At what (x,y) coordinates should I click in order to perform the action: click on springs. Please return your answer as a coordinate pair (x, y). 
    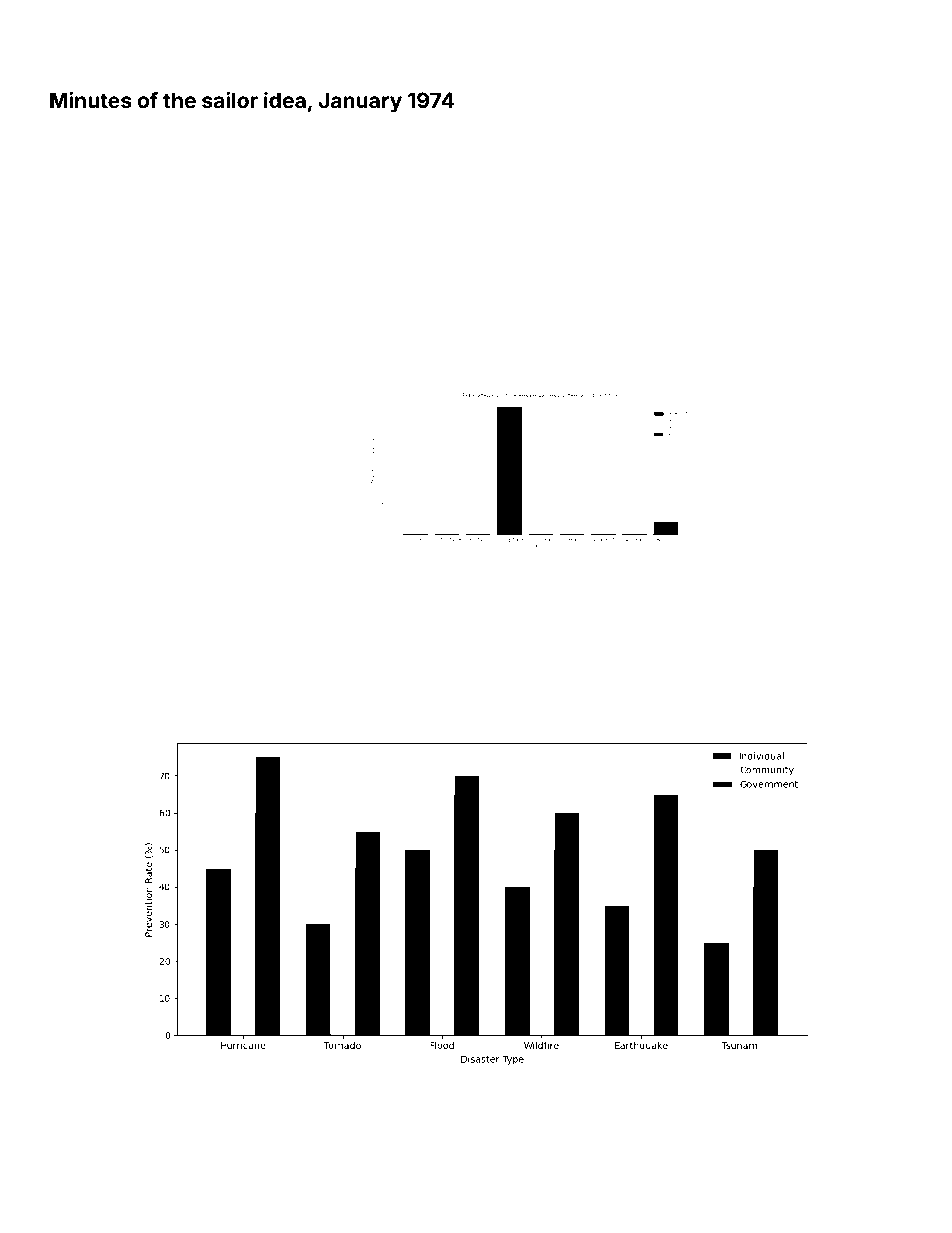
    Looking at the image, I should click on (699, 700).
